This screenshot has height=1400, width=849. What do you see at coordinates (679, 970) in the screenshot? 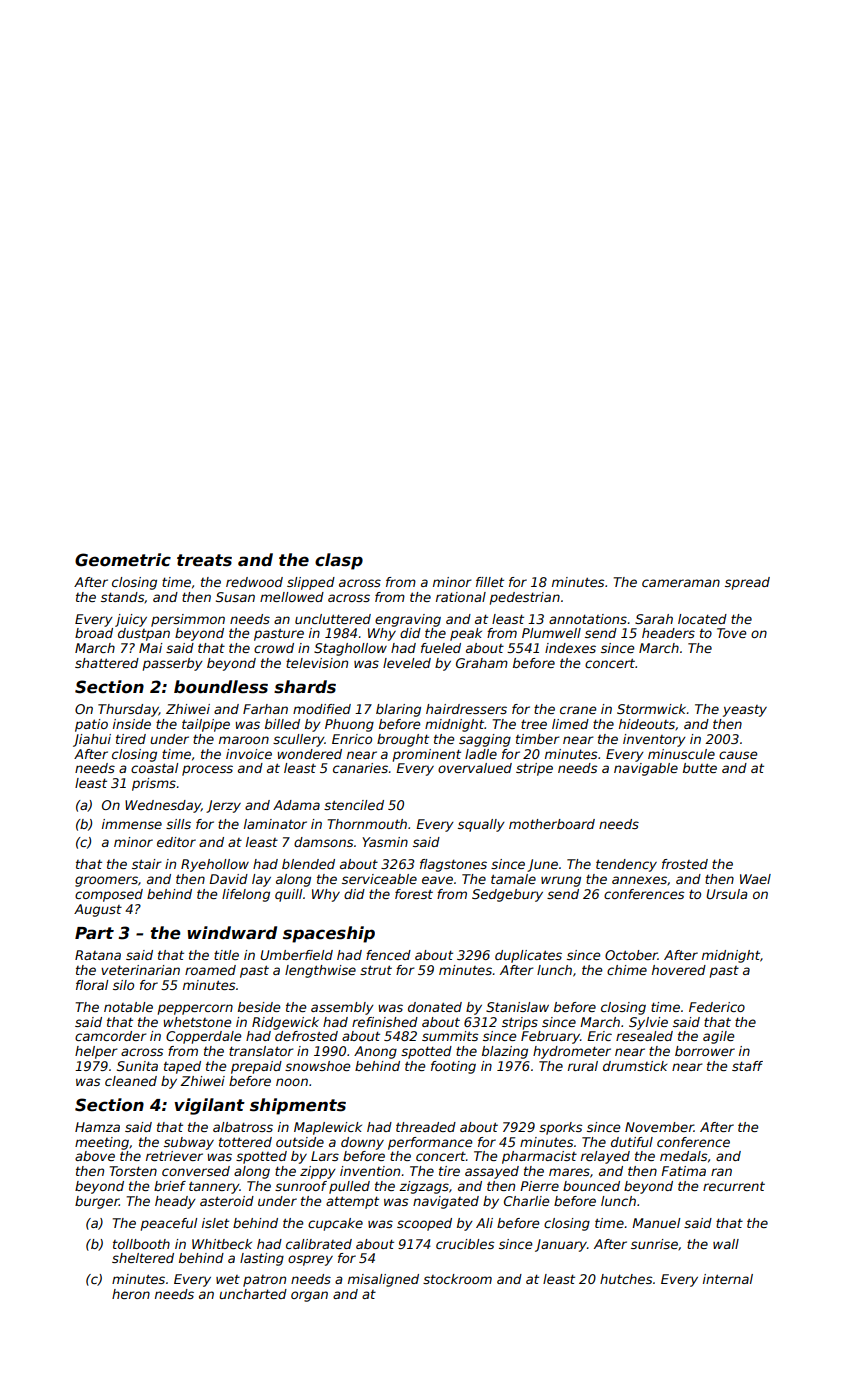
I see `hovered` at bounding box center [679, 970].
